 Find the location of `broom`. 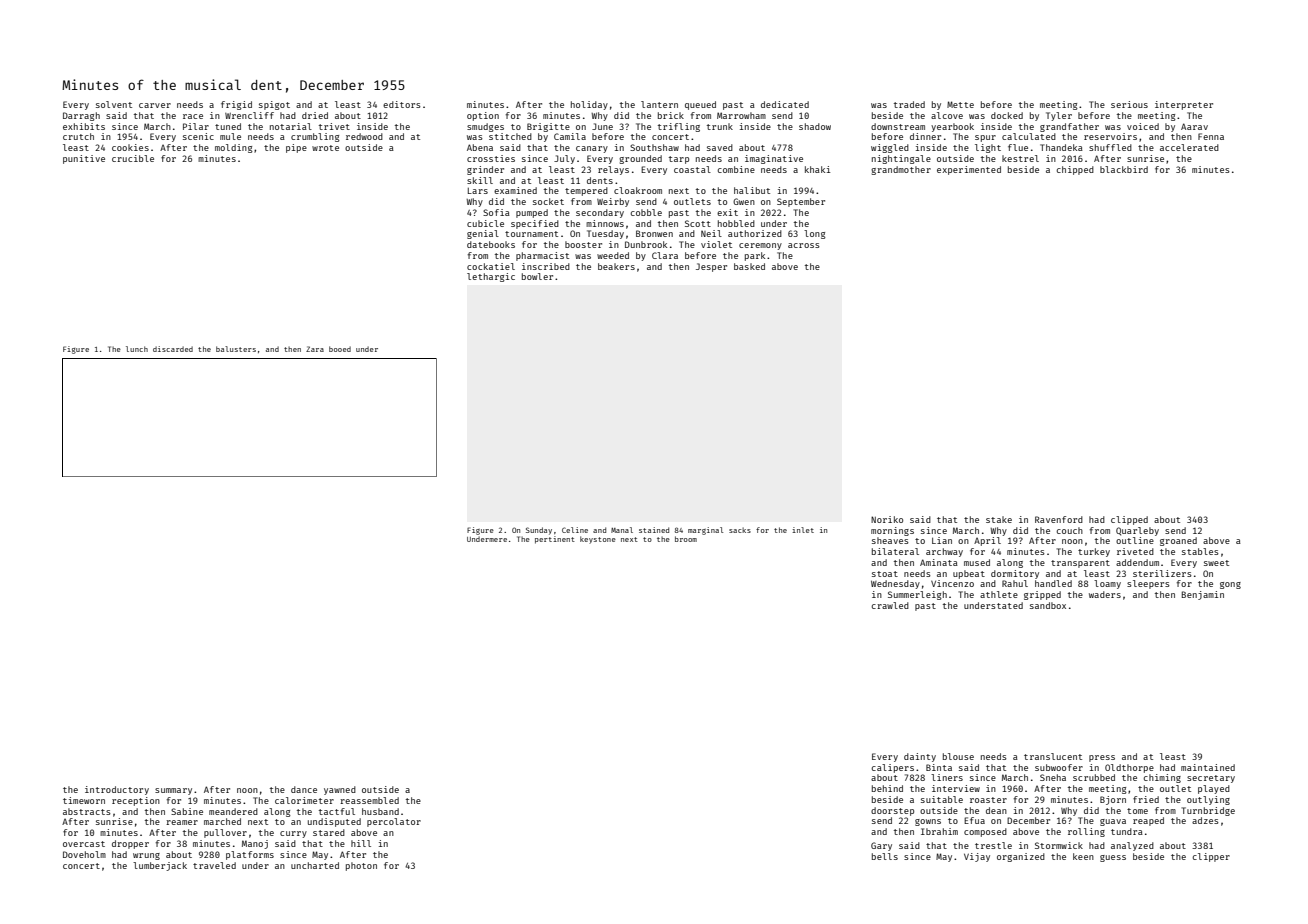

broom is located at coordinates (686, 539).
